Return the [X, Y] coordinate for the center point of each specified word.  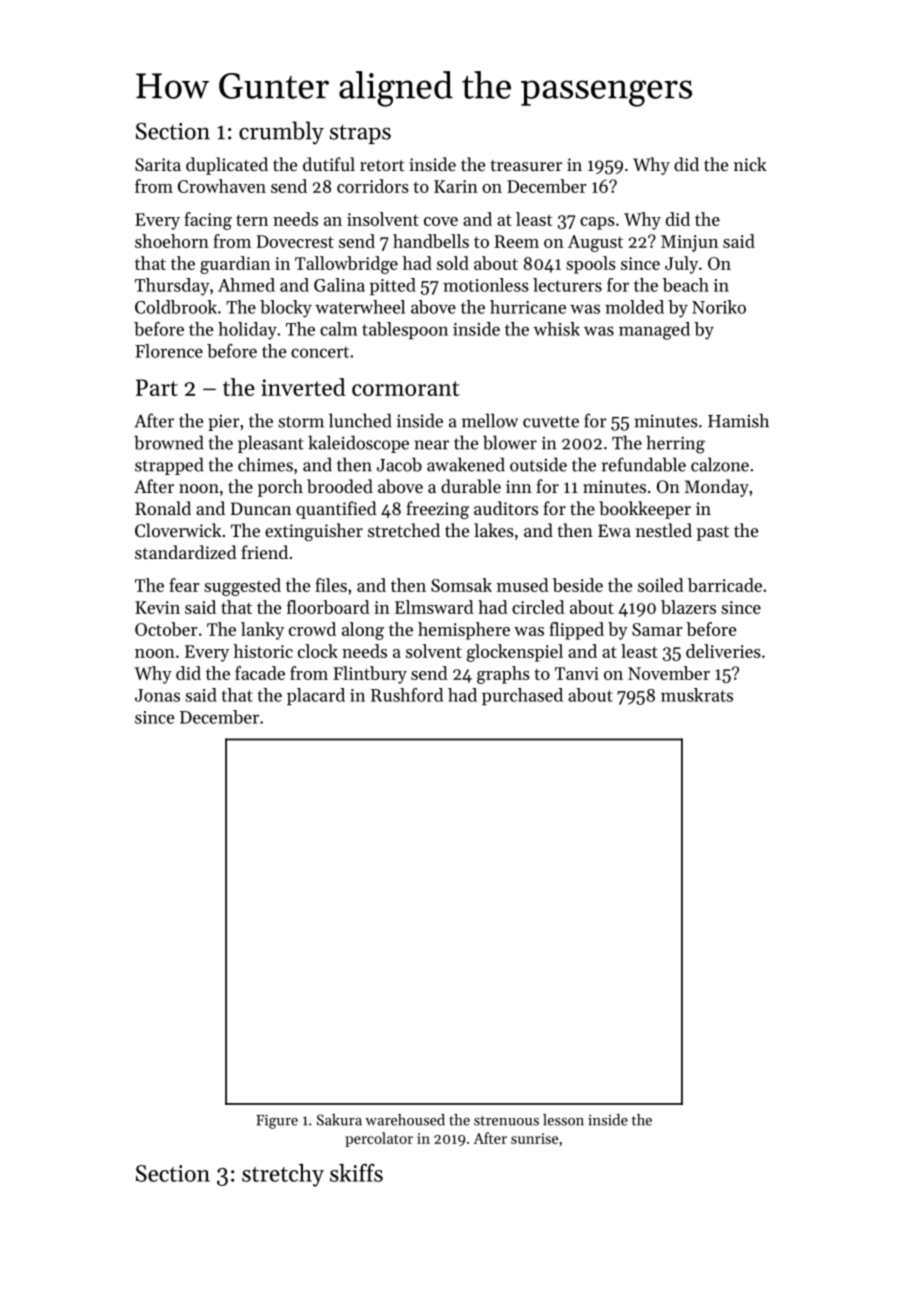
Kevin [157, 607]
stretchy [283, 1175]
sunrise [534, 1138]
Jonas [157, 695]
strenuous [506, 1121]
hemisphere [464, 631]
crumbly [281, 133]
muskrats [697, 695]
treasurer [526, 165]
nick [750, 164]
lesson [563, 1120]
